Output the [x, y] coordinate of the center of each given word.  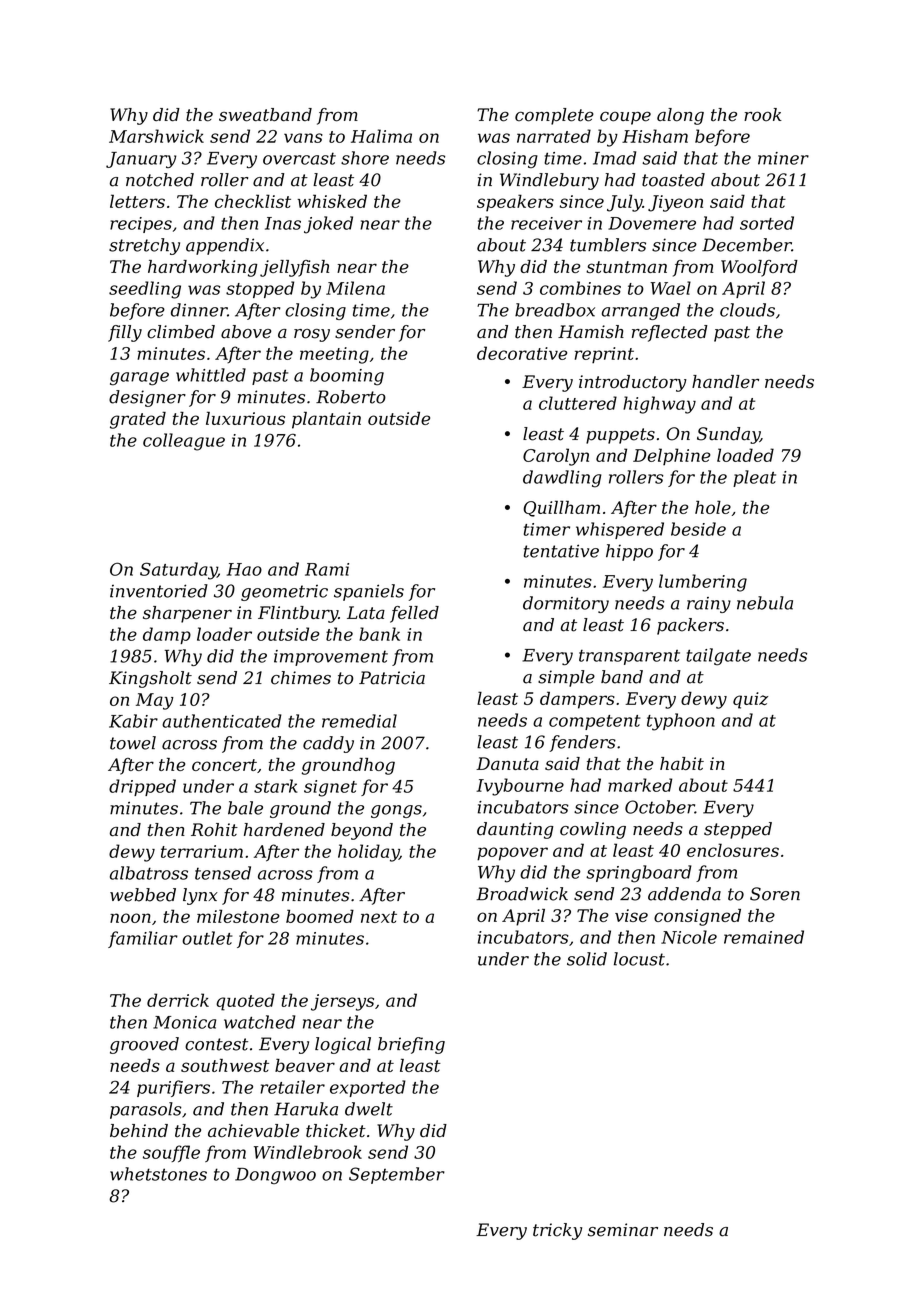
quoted [245, 1002]
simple [566, 678]
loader [224, 634]
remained [764, 937]
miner [783, 158]
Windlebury [549, 181]
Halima [381, 136]
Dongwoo [275, 1176]
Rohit [214, 830]
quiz [750, 700]
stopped [260, 289]
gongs [396, 811]
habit [682, 763]
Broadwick [522, 894]
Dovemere [652, 223]
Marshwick [156, 136]
